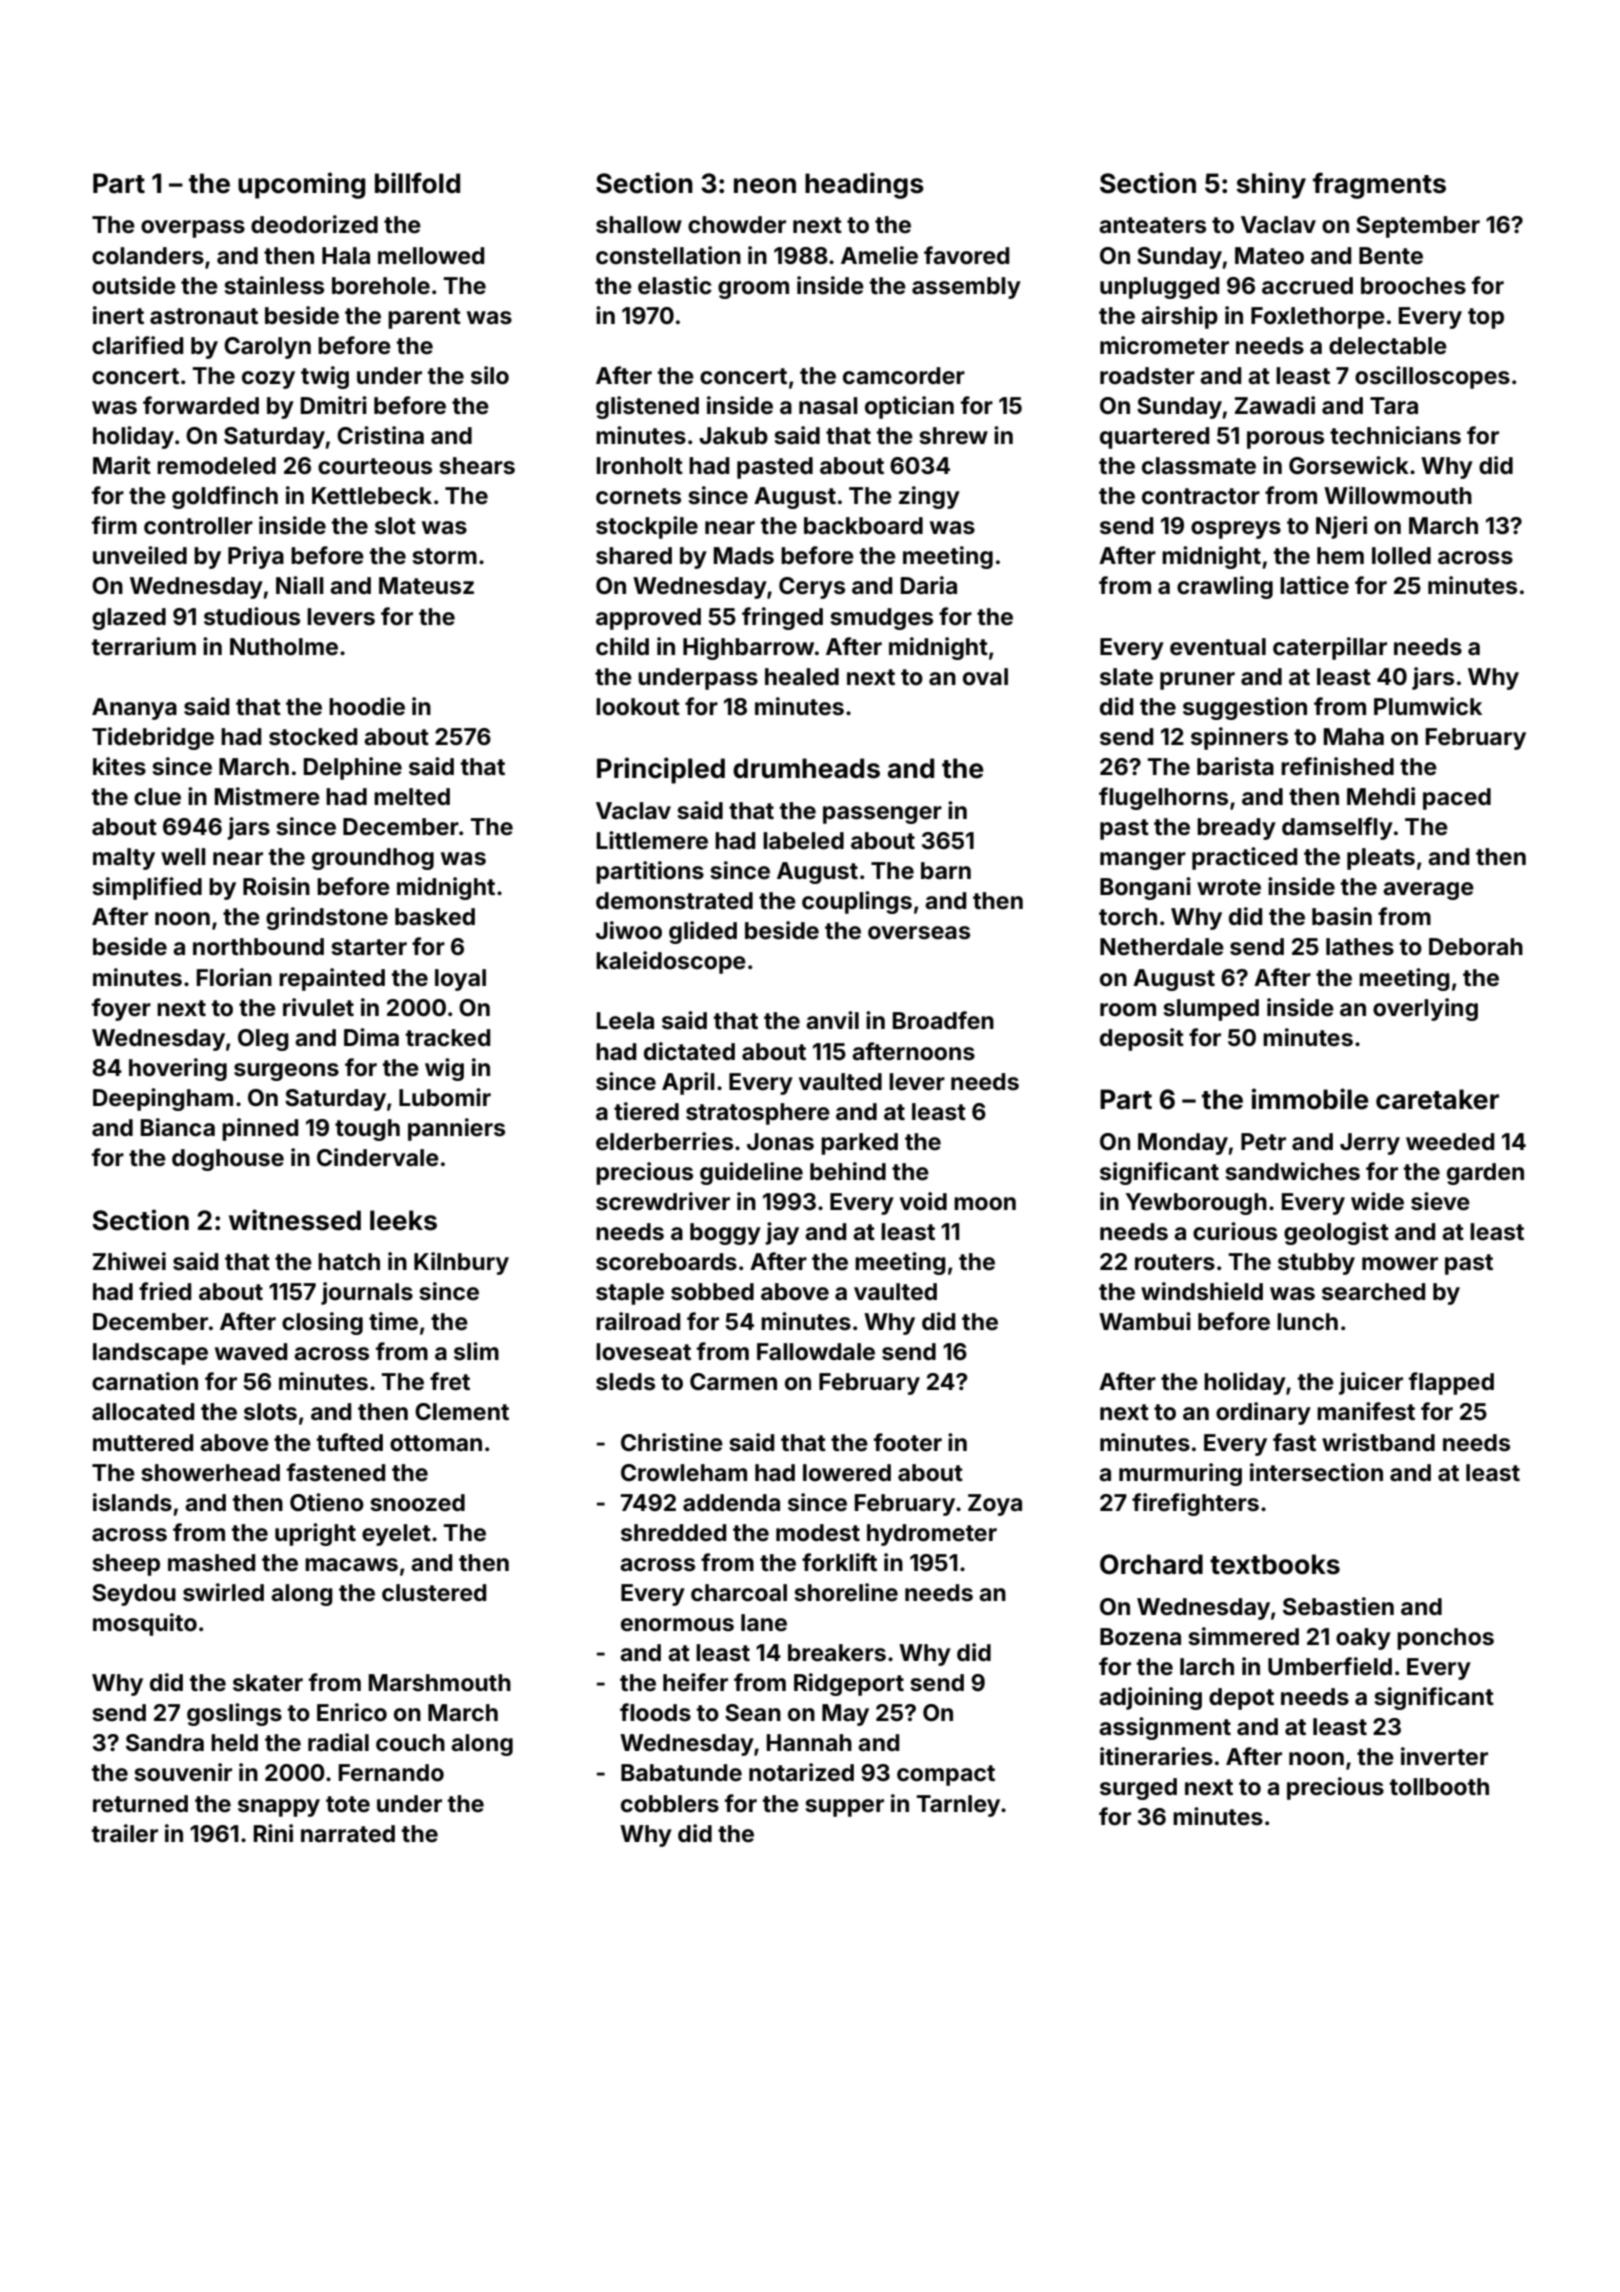  I want to click on flapped, so click(1451, 1383).
